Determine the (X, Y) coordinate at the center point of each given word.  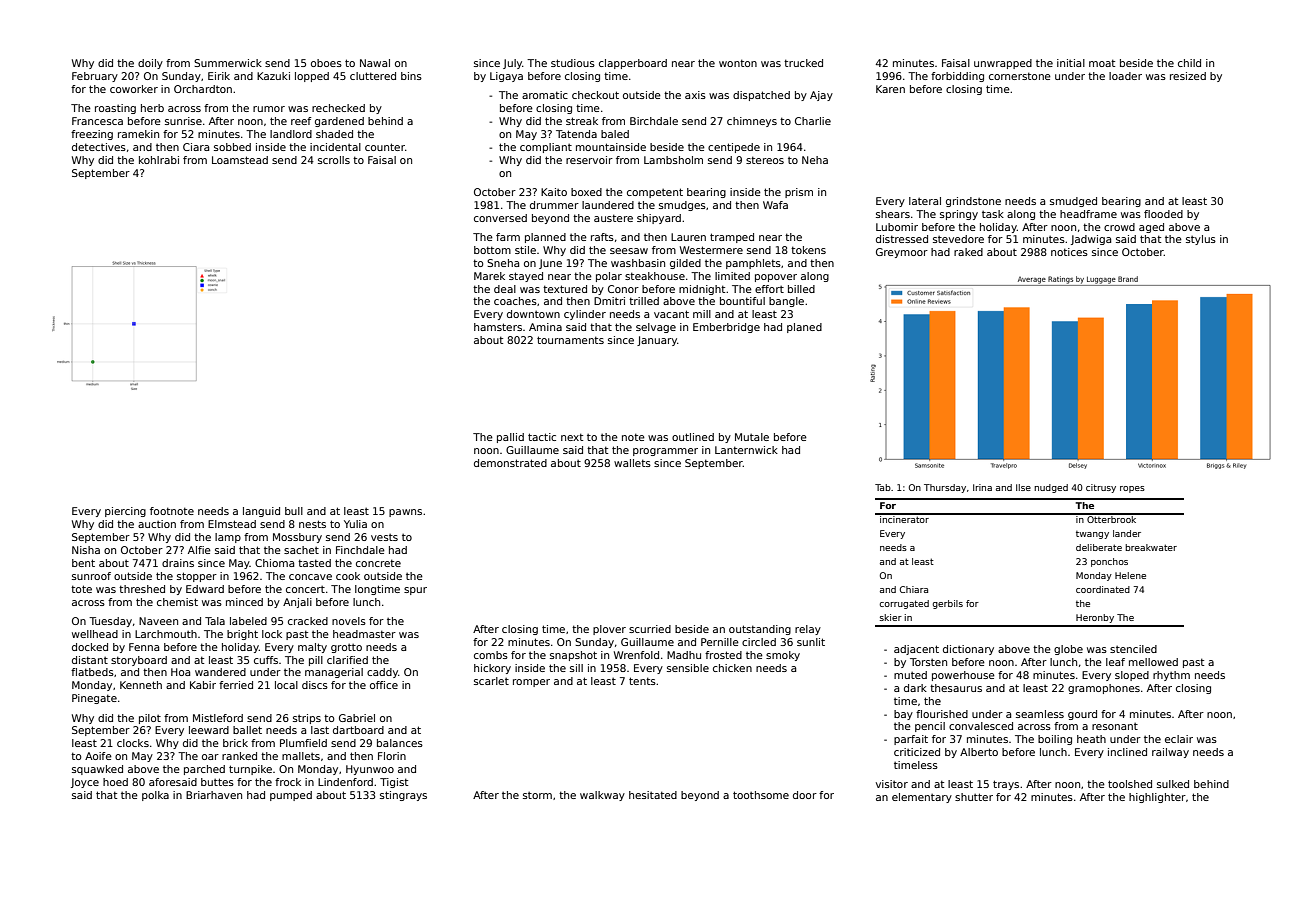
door (805, 795)
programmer (665, 452)
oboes (326, 63)
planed (804, 328)
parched (204, 770)
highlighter (1157, 798)
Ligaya (506, 77)
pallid (510, 438)
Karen (890, 89)
